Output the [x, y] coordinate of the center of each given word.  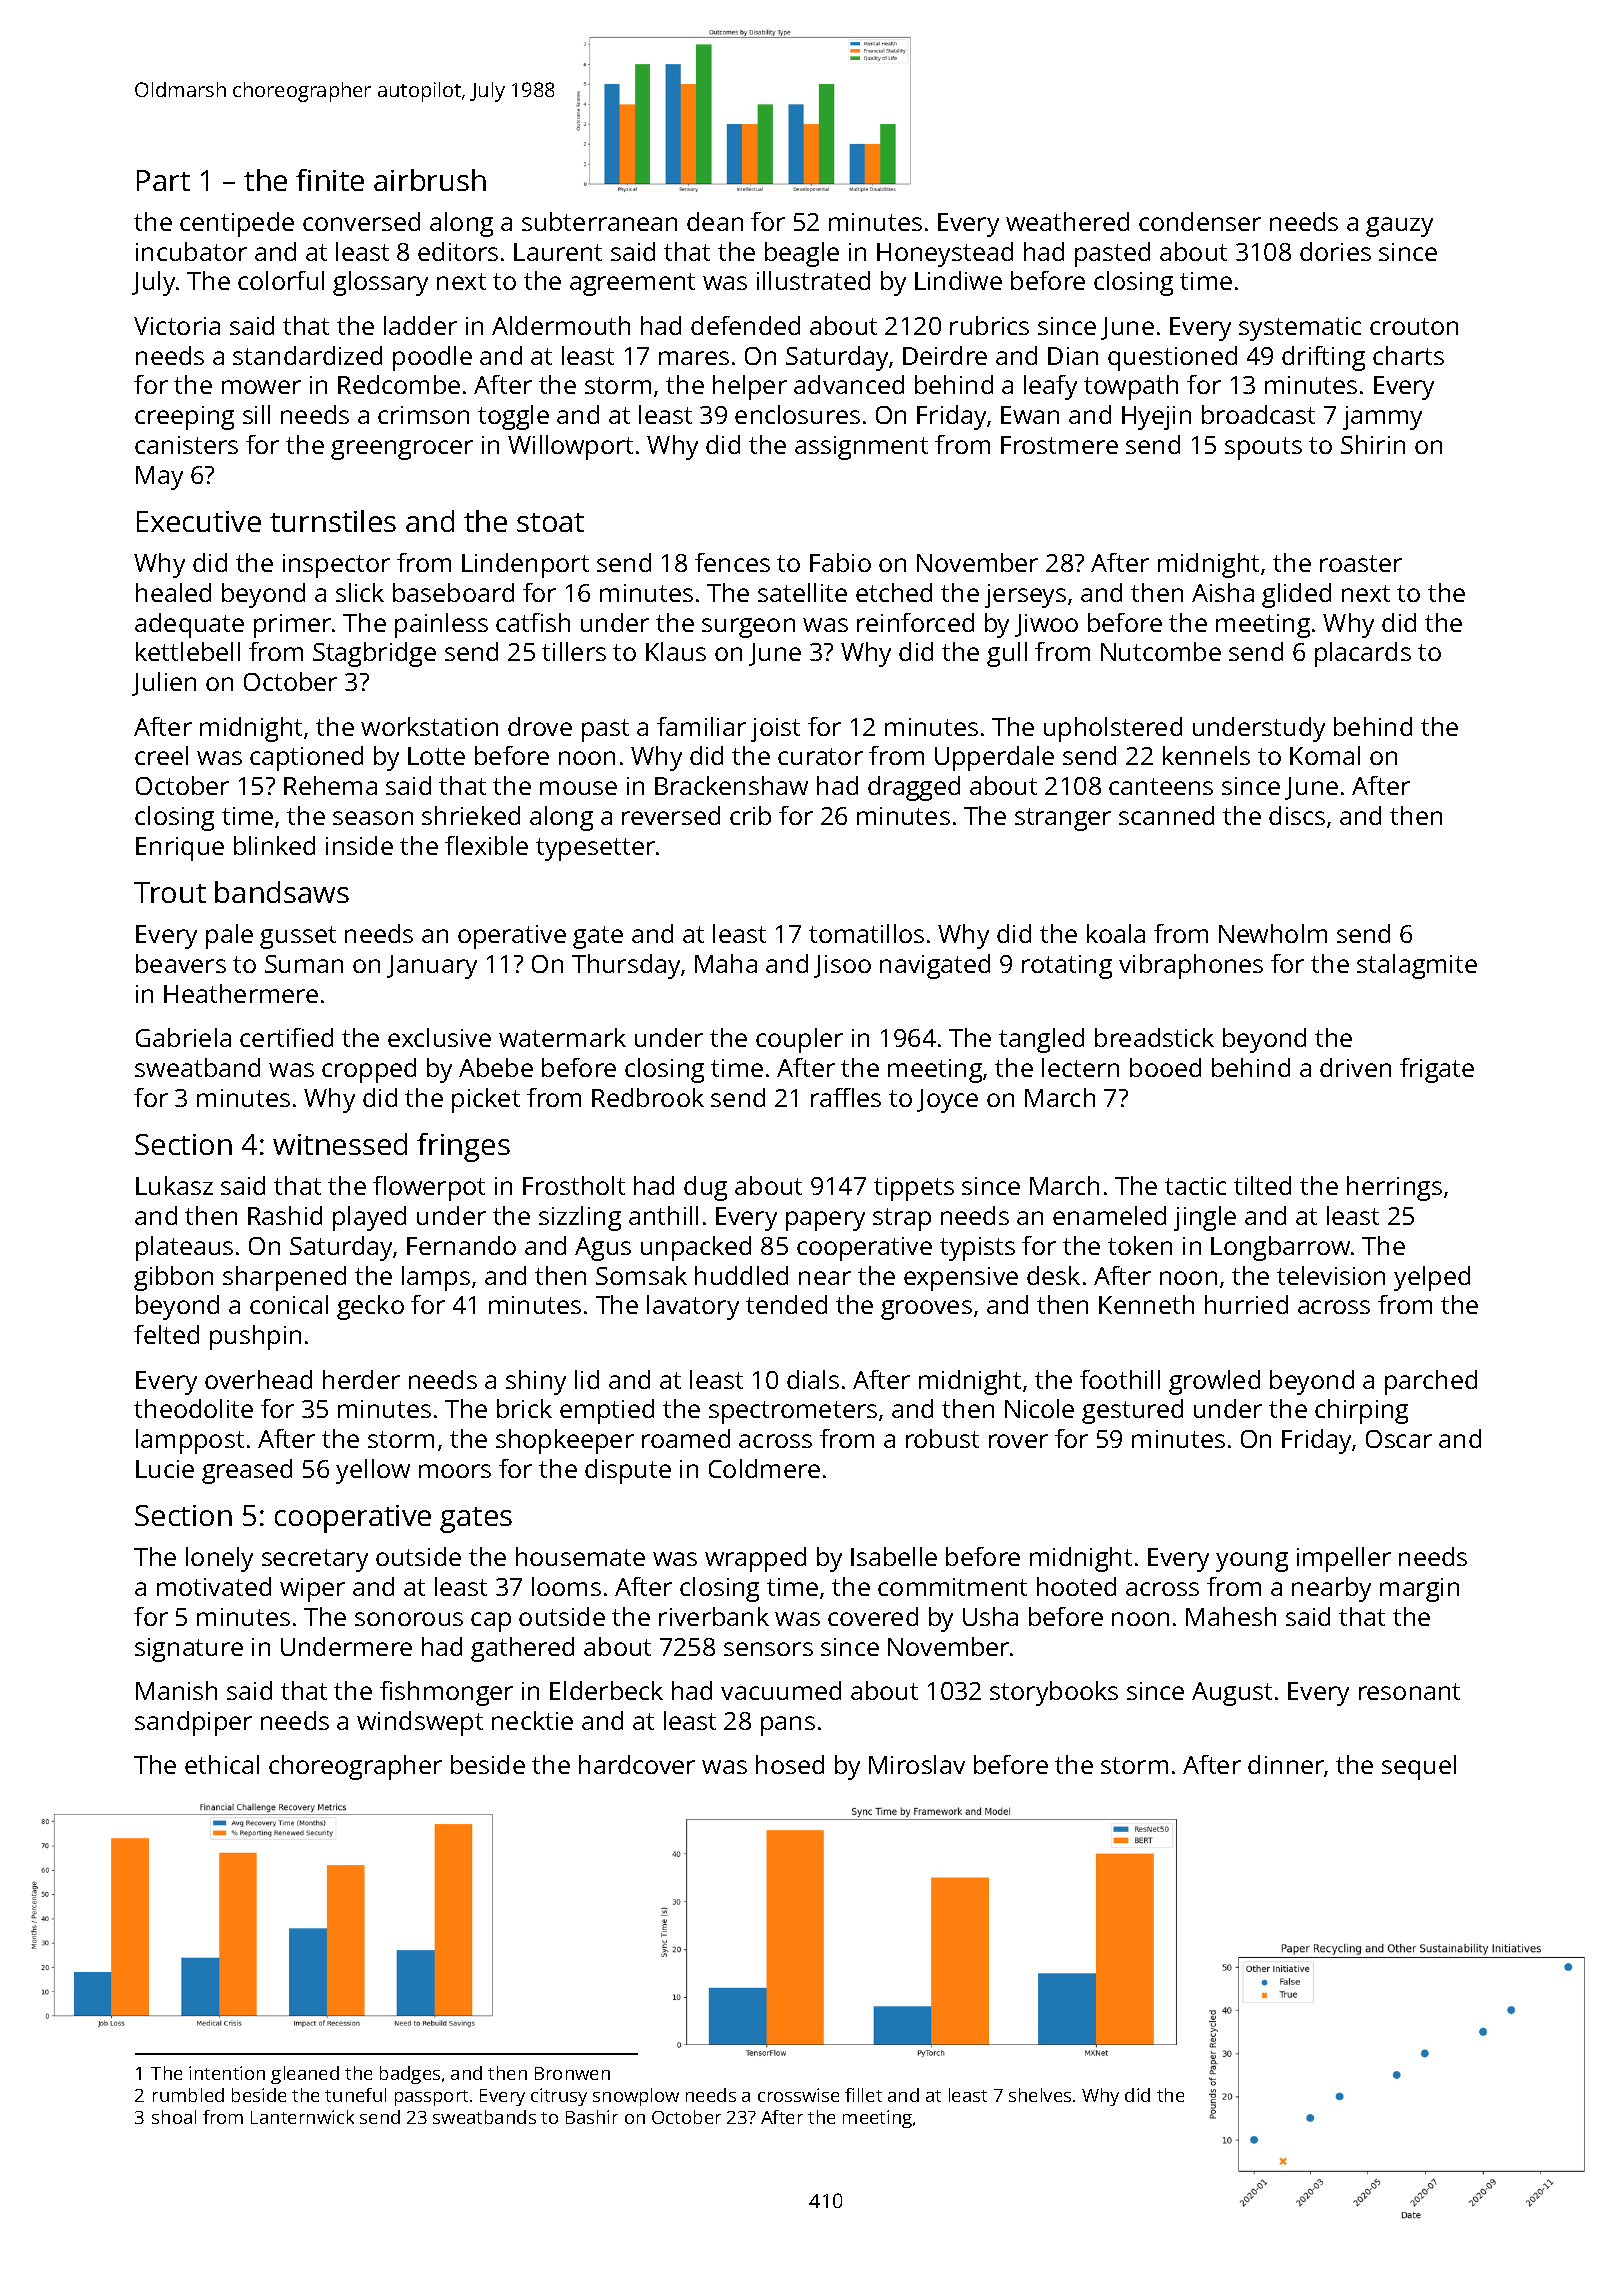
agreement [632, 284]
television [1331, 1275]
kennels [1206, 755]
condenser [1200, 221]
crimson [423, 415]
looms [566, 1586]
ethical [222, 1764]
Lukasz [174, 1185]
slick [360, 592]
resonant [1409, 1691]
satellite [802, 592]
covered [873, 1616]
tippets [914, 1189]
